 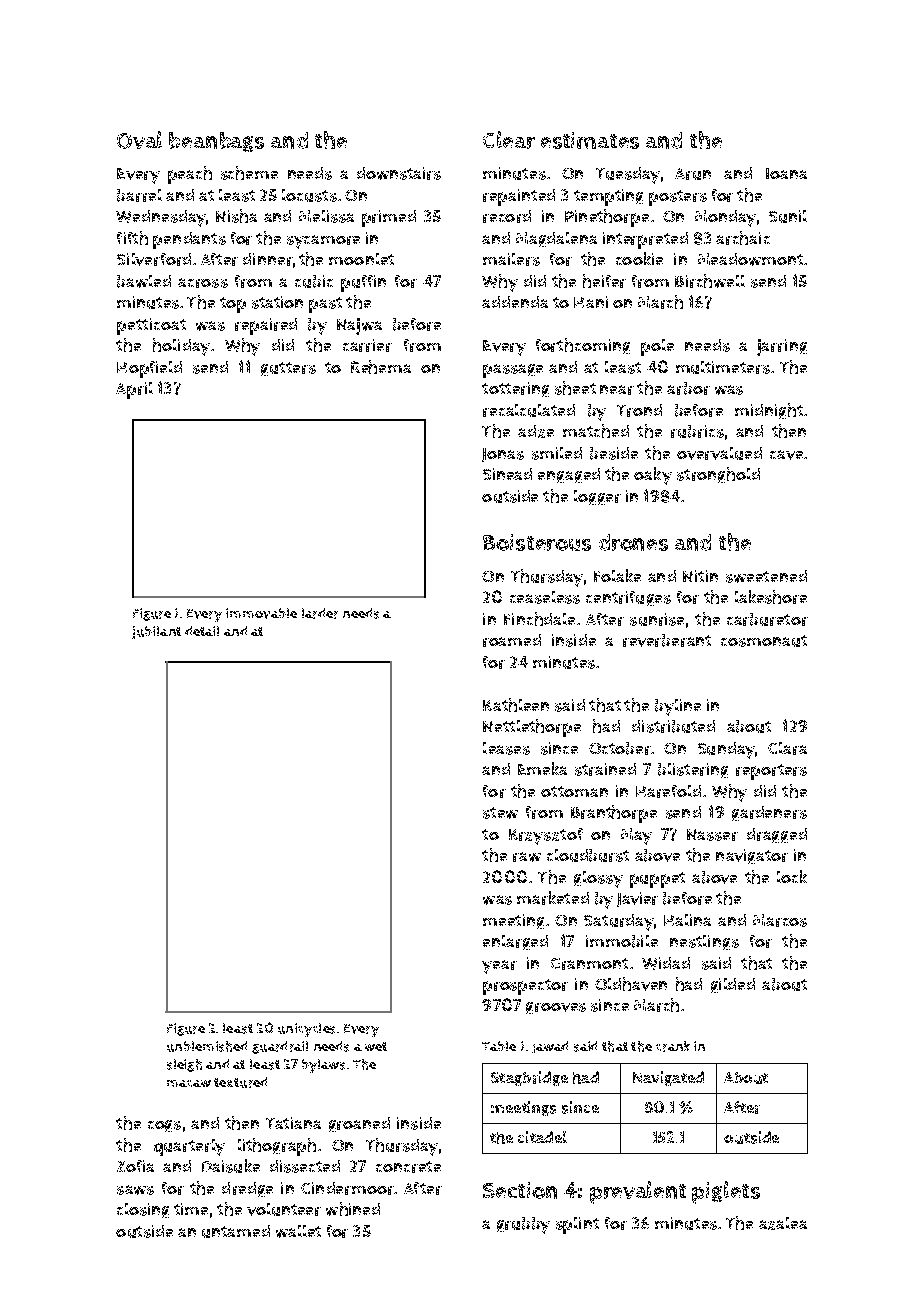 I want to click on unicycles, so click(x=306, y=1030).
